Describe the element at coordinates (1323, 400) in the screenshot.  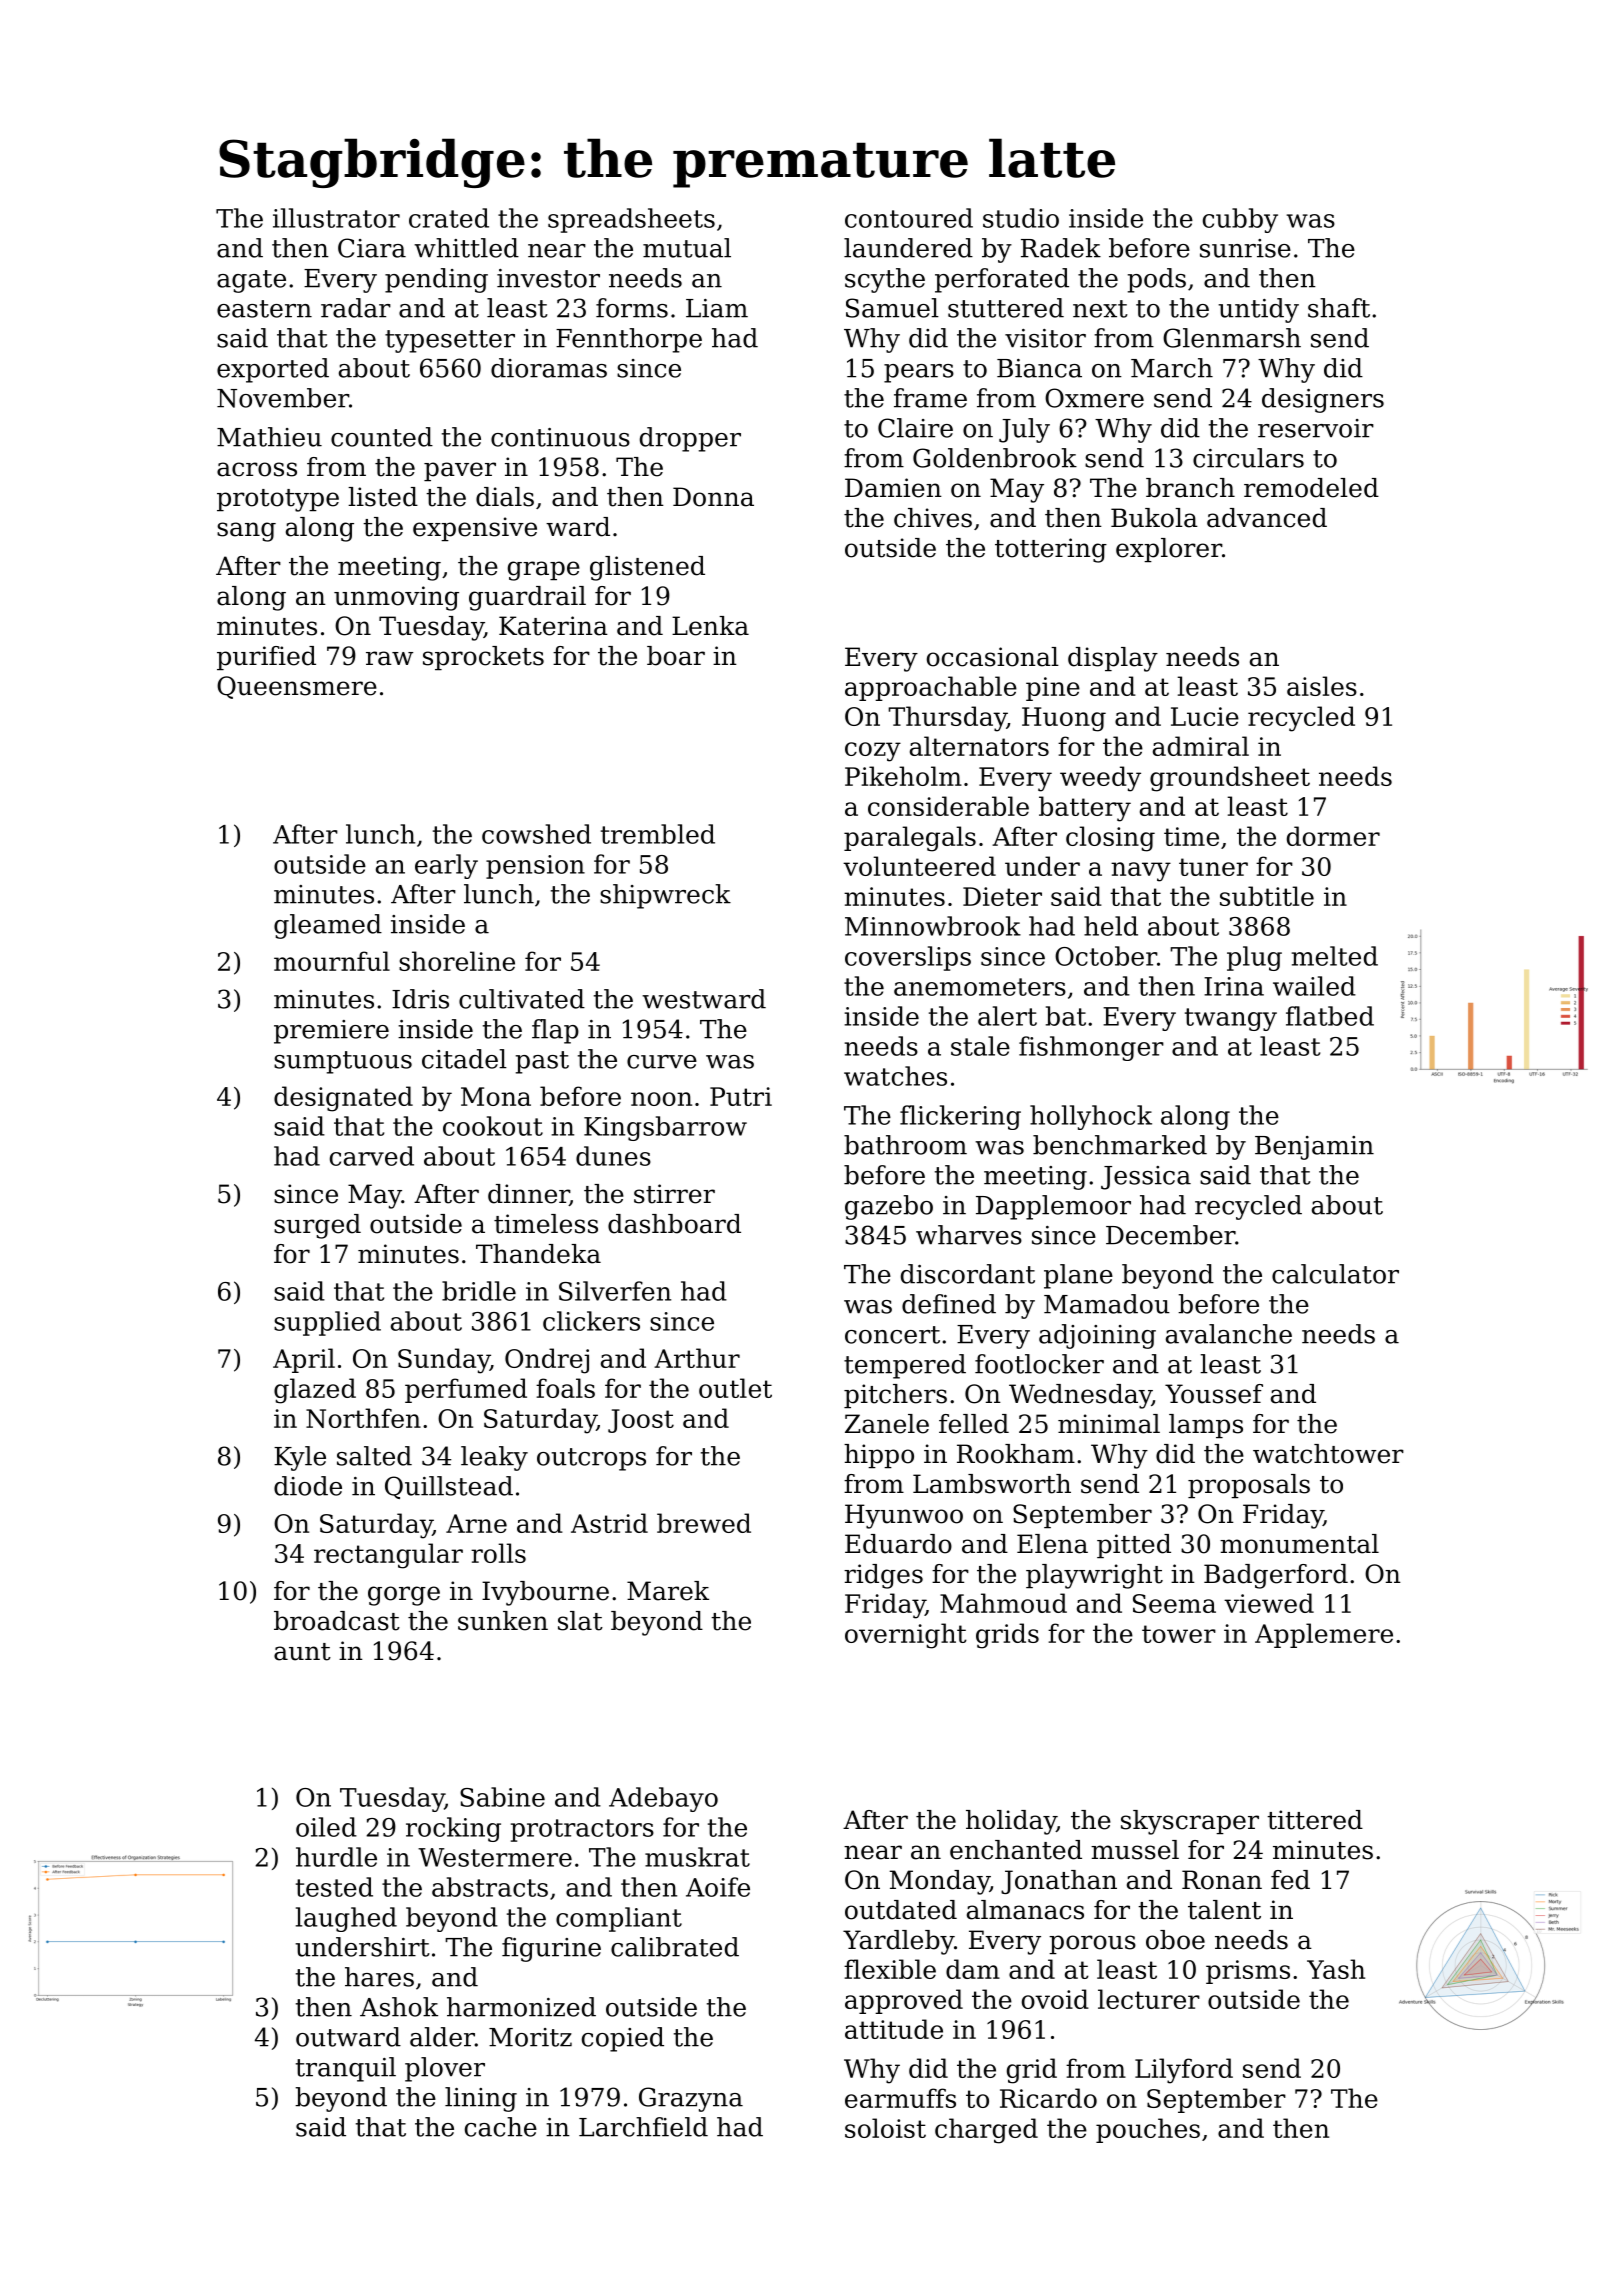
I see `designers` at that location.
